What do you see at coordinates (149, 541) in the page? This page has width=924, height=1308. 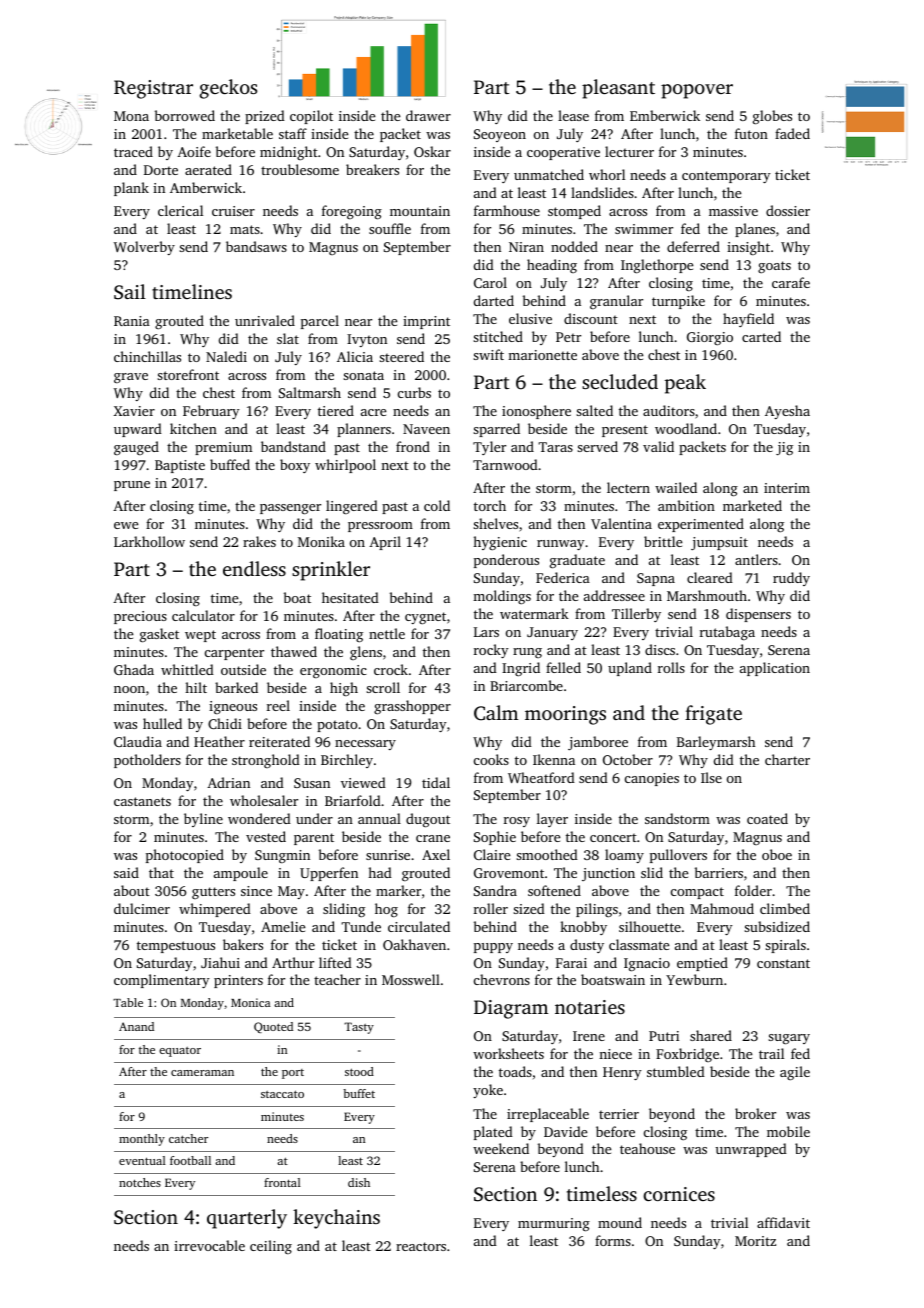 I see `Larkhollow` at bounding box center [149, 541].
